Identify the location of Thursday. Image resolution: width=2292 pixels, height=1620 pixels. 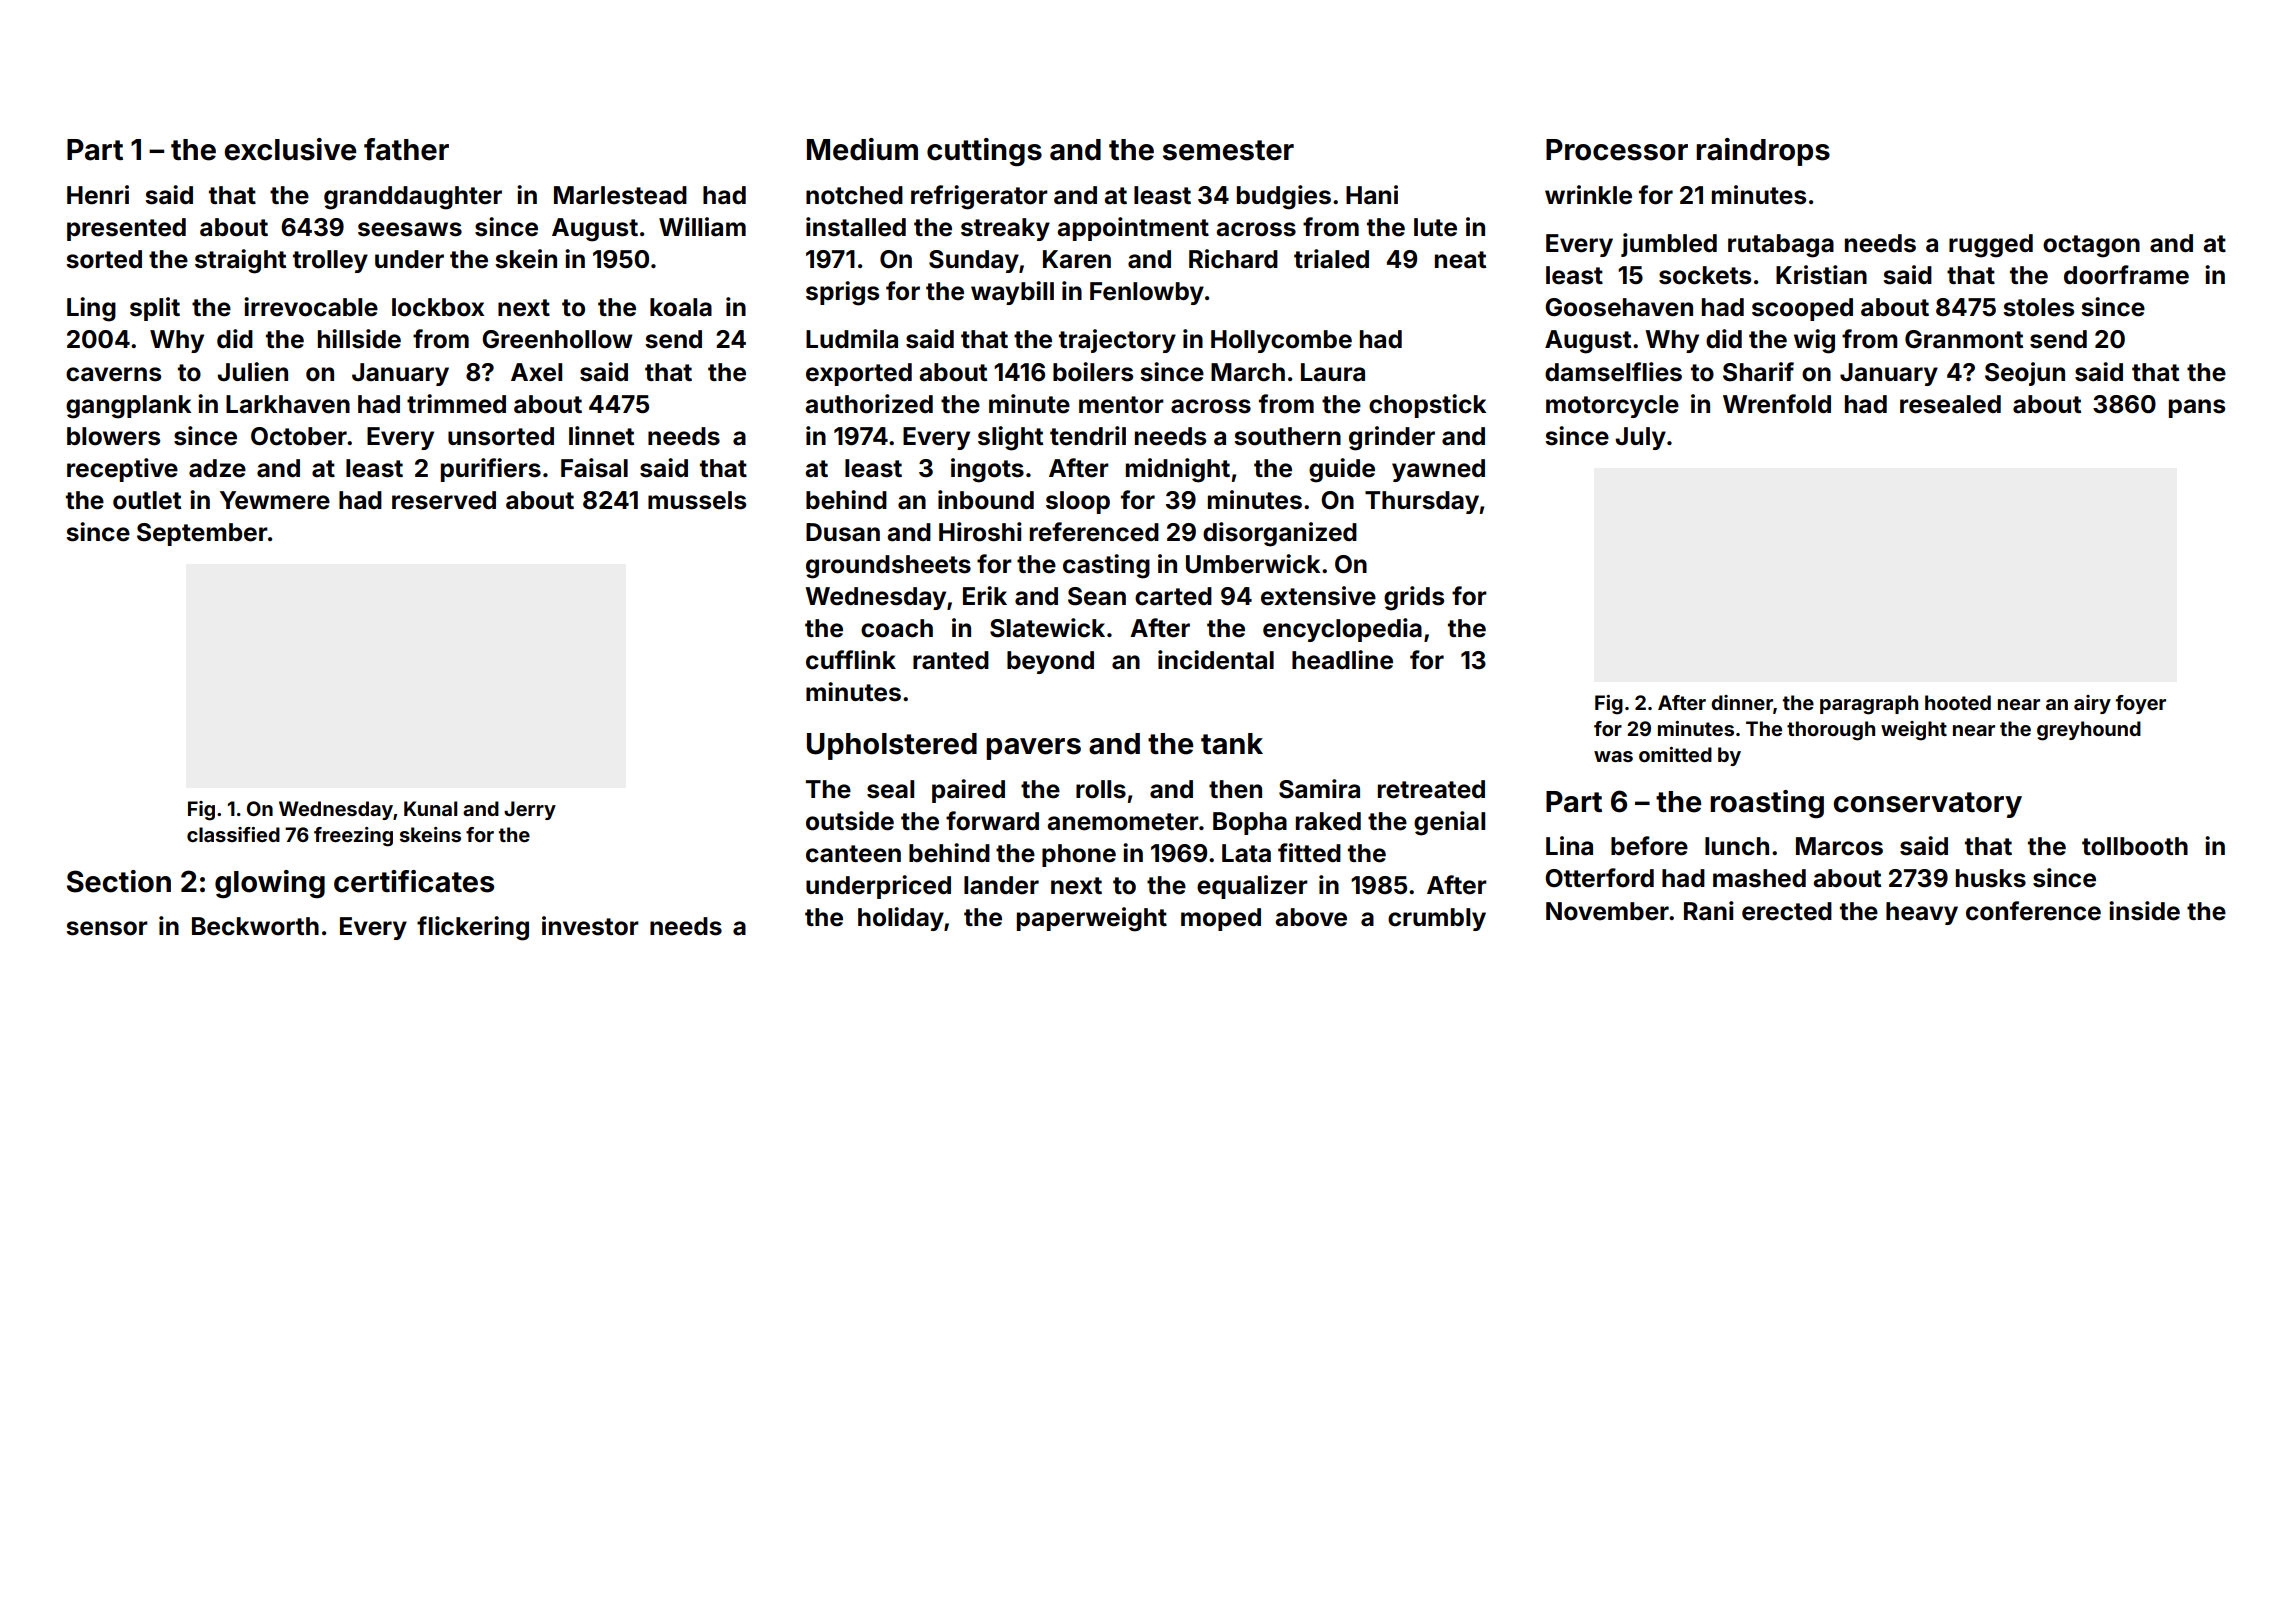
(1422, 502).
